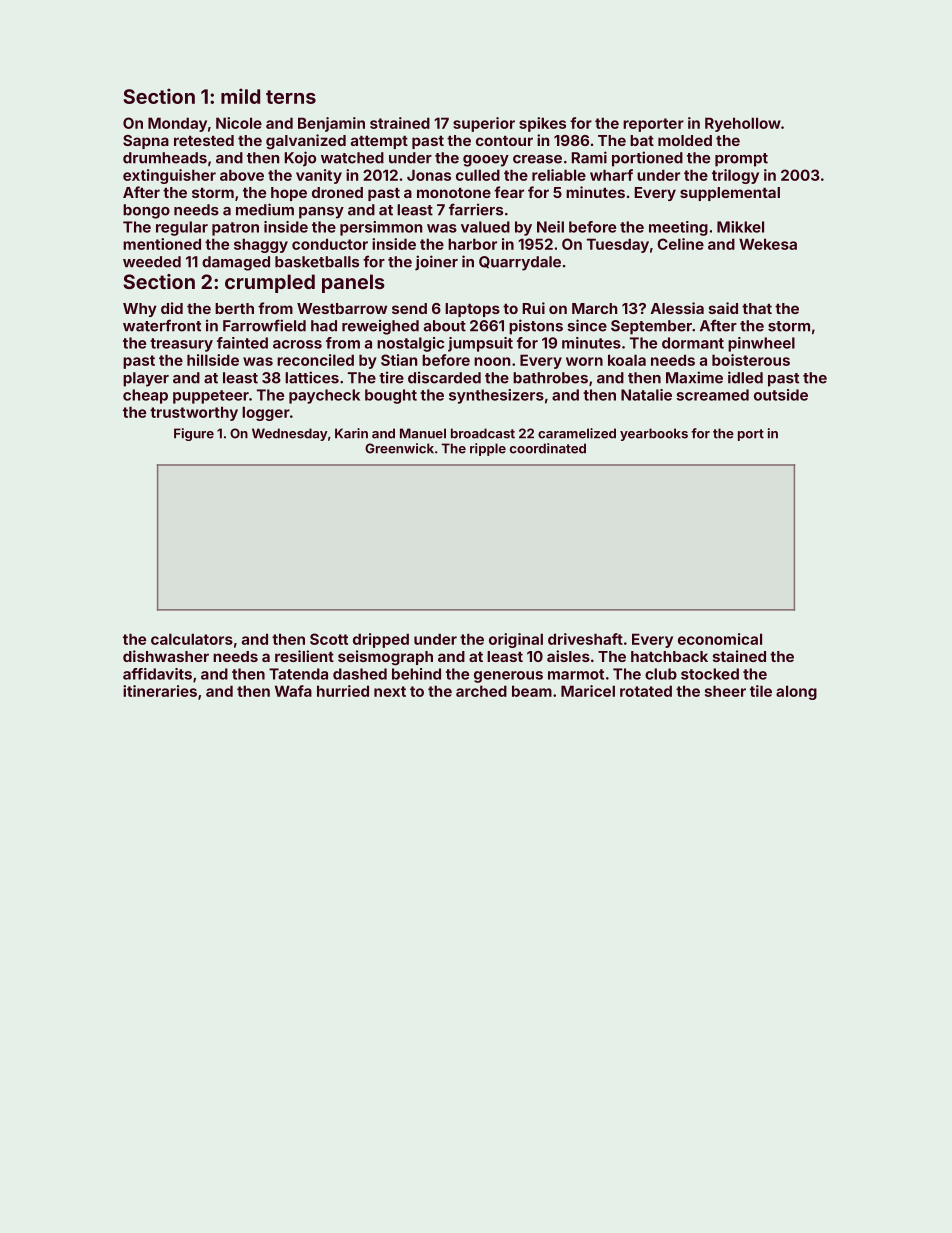 This document has height=1233, width=952. I want to click on Figure, so click(194, 434).
